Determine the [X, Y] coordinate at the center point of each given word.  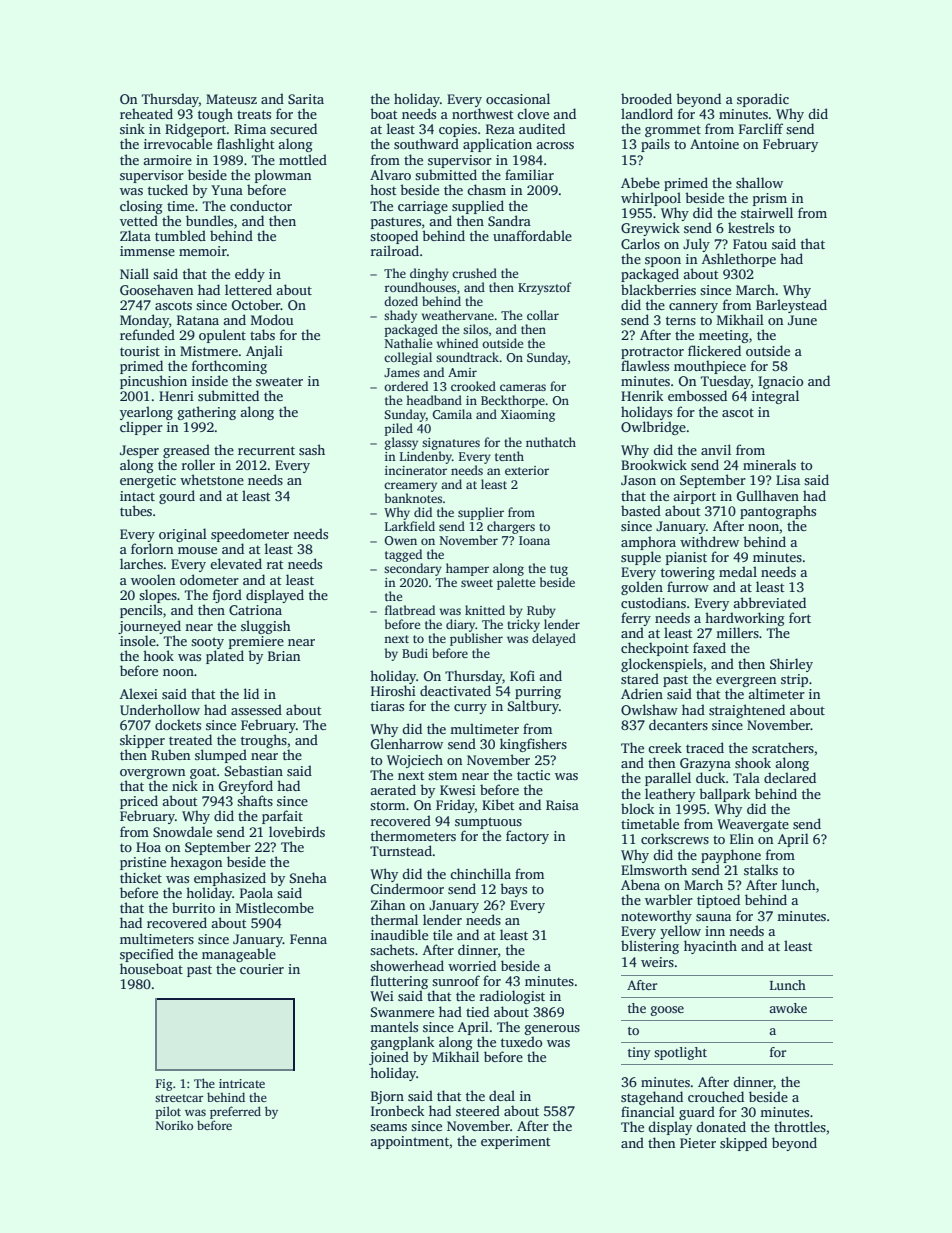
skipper [142, 741]
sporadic [763, 100]
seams [388, 1127]
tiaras [387, 706]
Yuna [227, 190]
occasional [518, 98]
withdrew [709, 541]
